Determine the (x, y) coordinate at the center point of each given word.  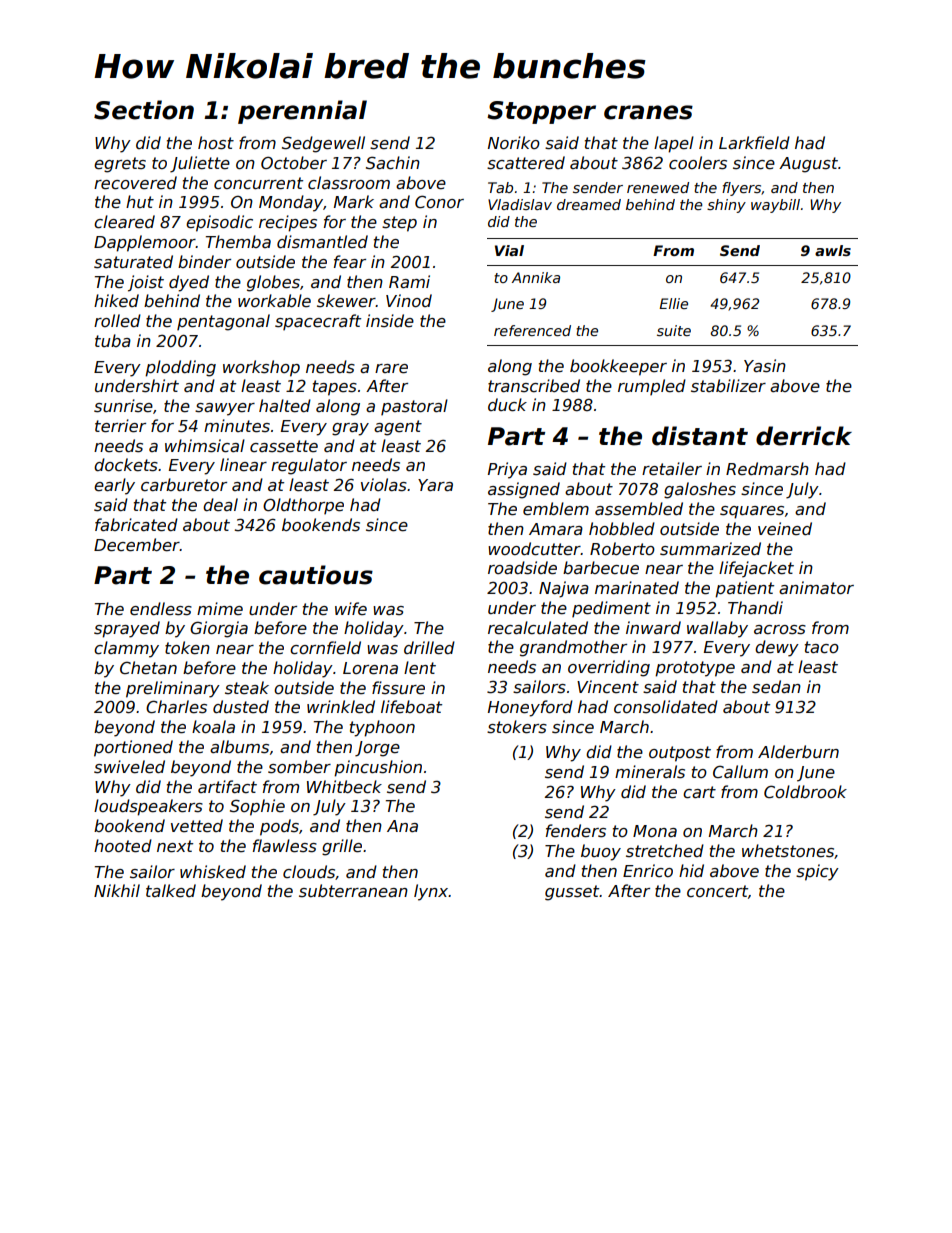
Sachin (393, 163)
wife (351, 608)
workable (274, 300)
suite (674, 330)
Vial (509, 250)
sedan (776, 687)
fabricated (136, 525)
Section (144, 110)
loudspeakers (148, 807)
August (808, 165)
